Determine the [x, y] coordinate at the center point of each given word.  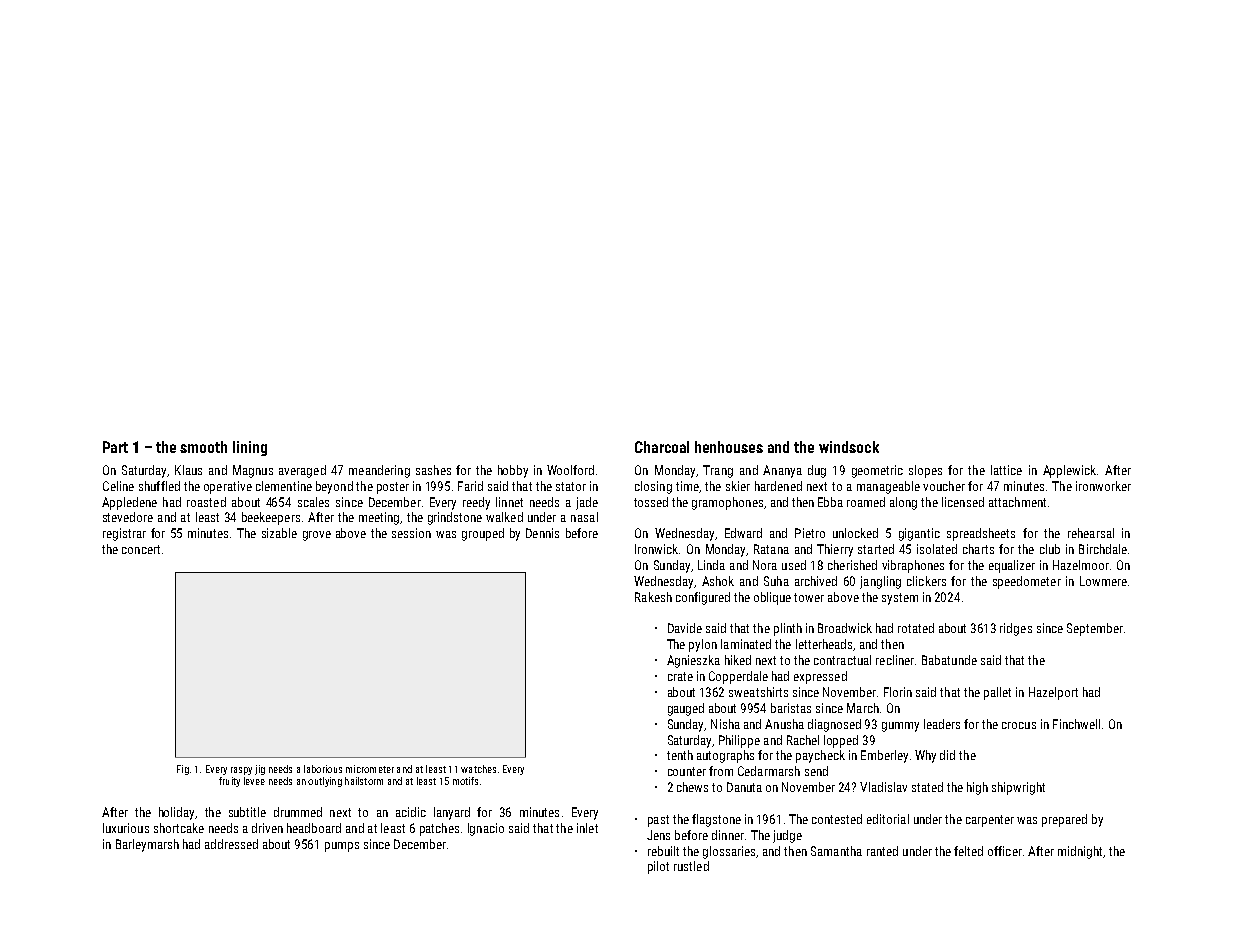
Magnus [253, 471]
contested [837, 819]
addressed [231, 844]
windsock [849, 447]
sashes [433, 470]
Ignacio [486, 829]
